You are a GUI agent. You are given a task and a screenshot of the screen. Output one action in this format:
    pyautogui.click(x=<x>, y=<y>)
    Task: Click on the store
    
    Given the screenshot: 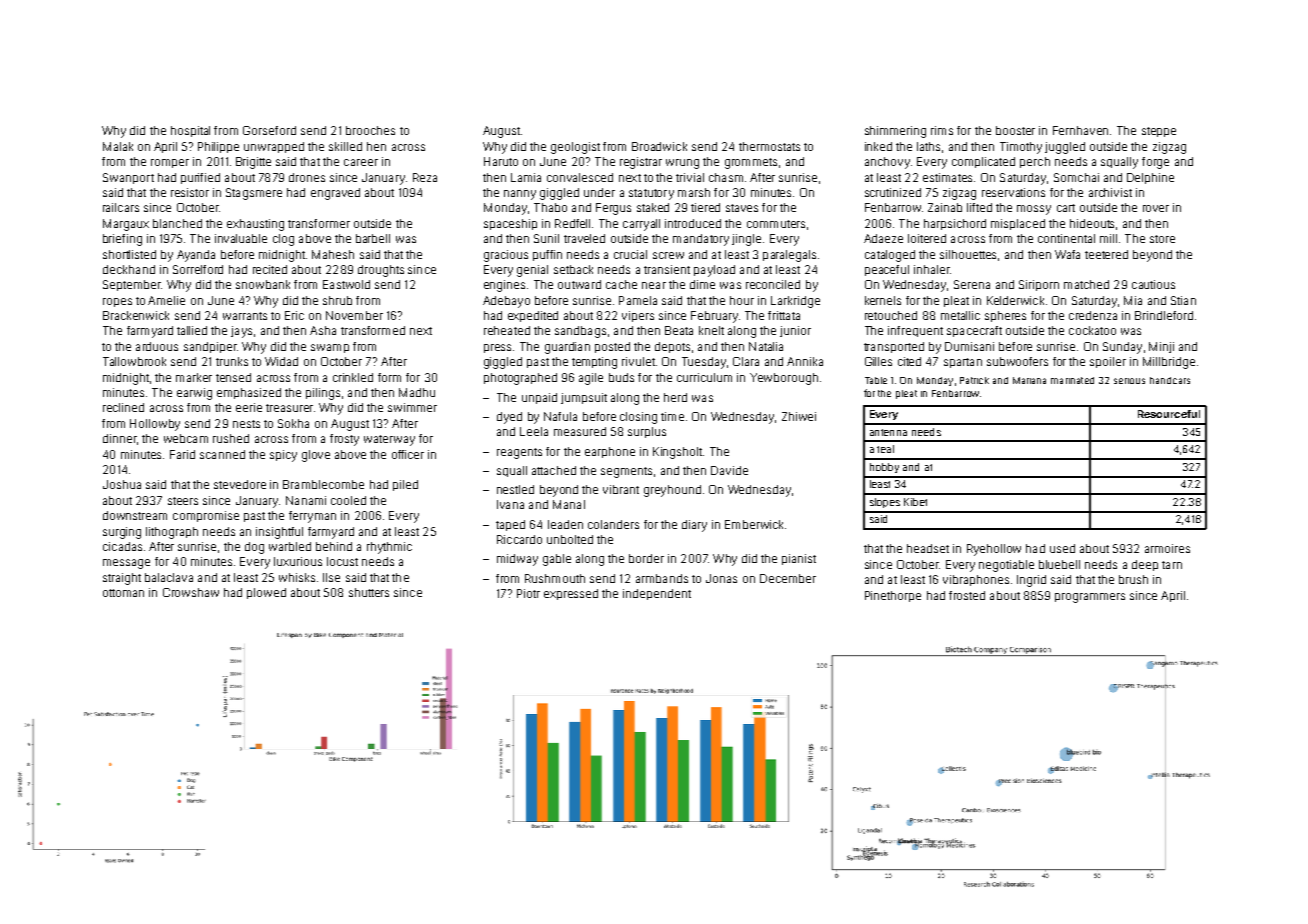 What is the action you would take?
    pyautogui.click(x=1162, y=239)
